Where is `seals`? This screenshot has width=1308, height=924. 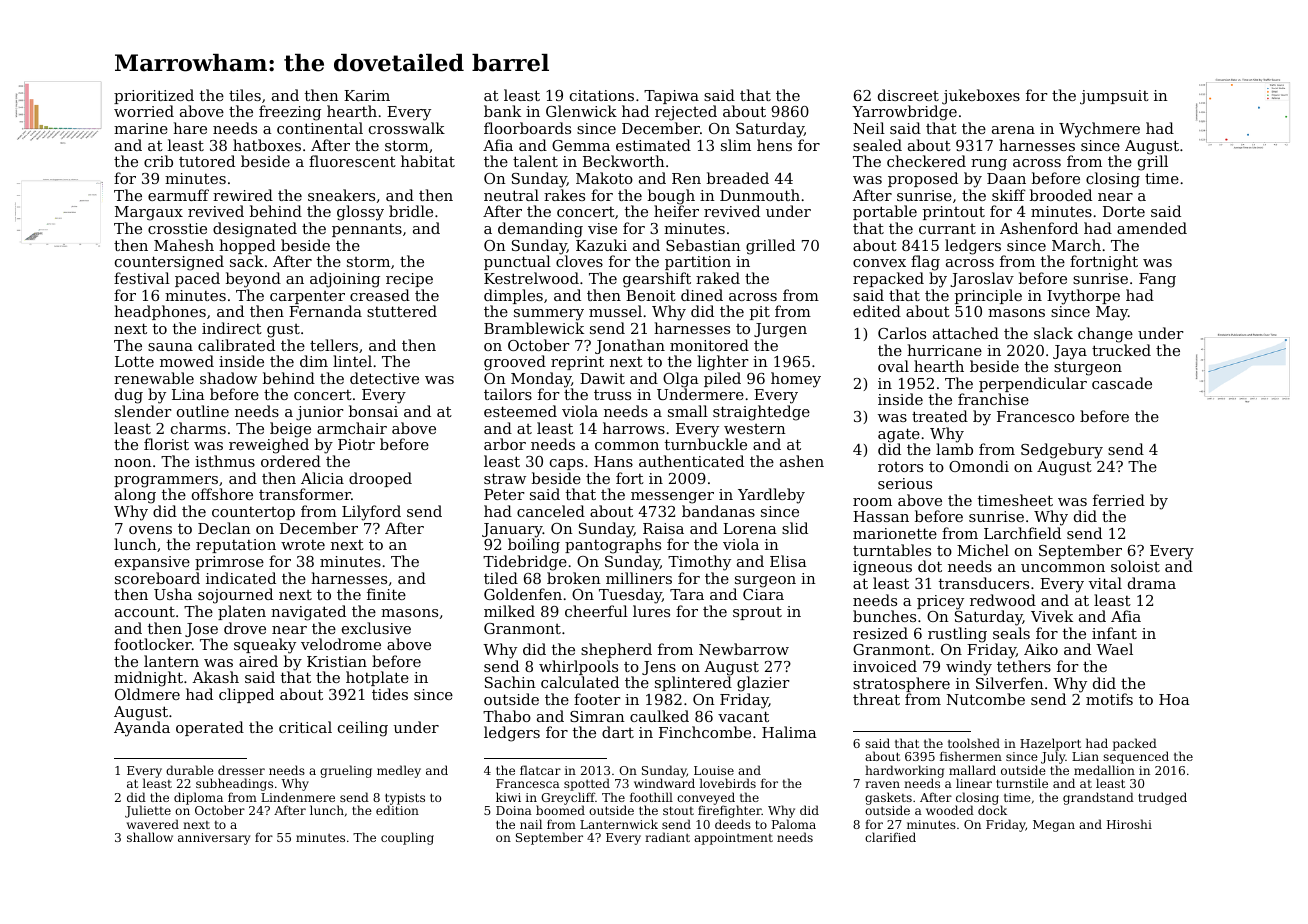
seals is located at coordinates (1011, 633).
